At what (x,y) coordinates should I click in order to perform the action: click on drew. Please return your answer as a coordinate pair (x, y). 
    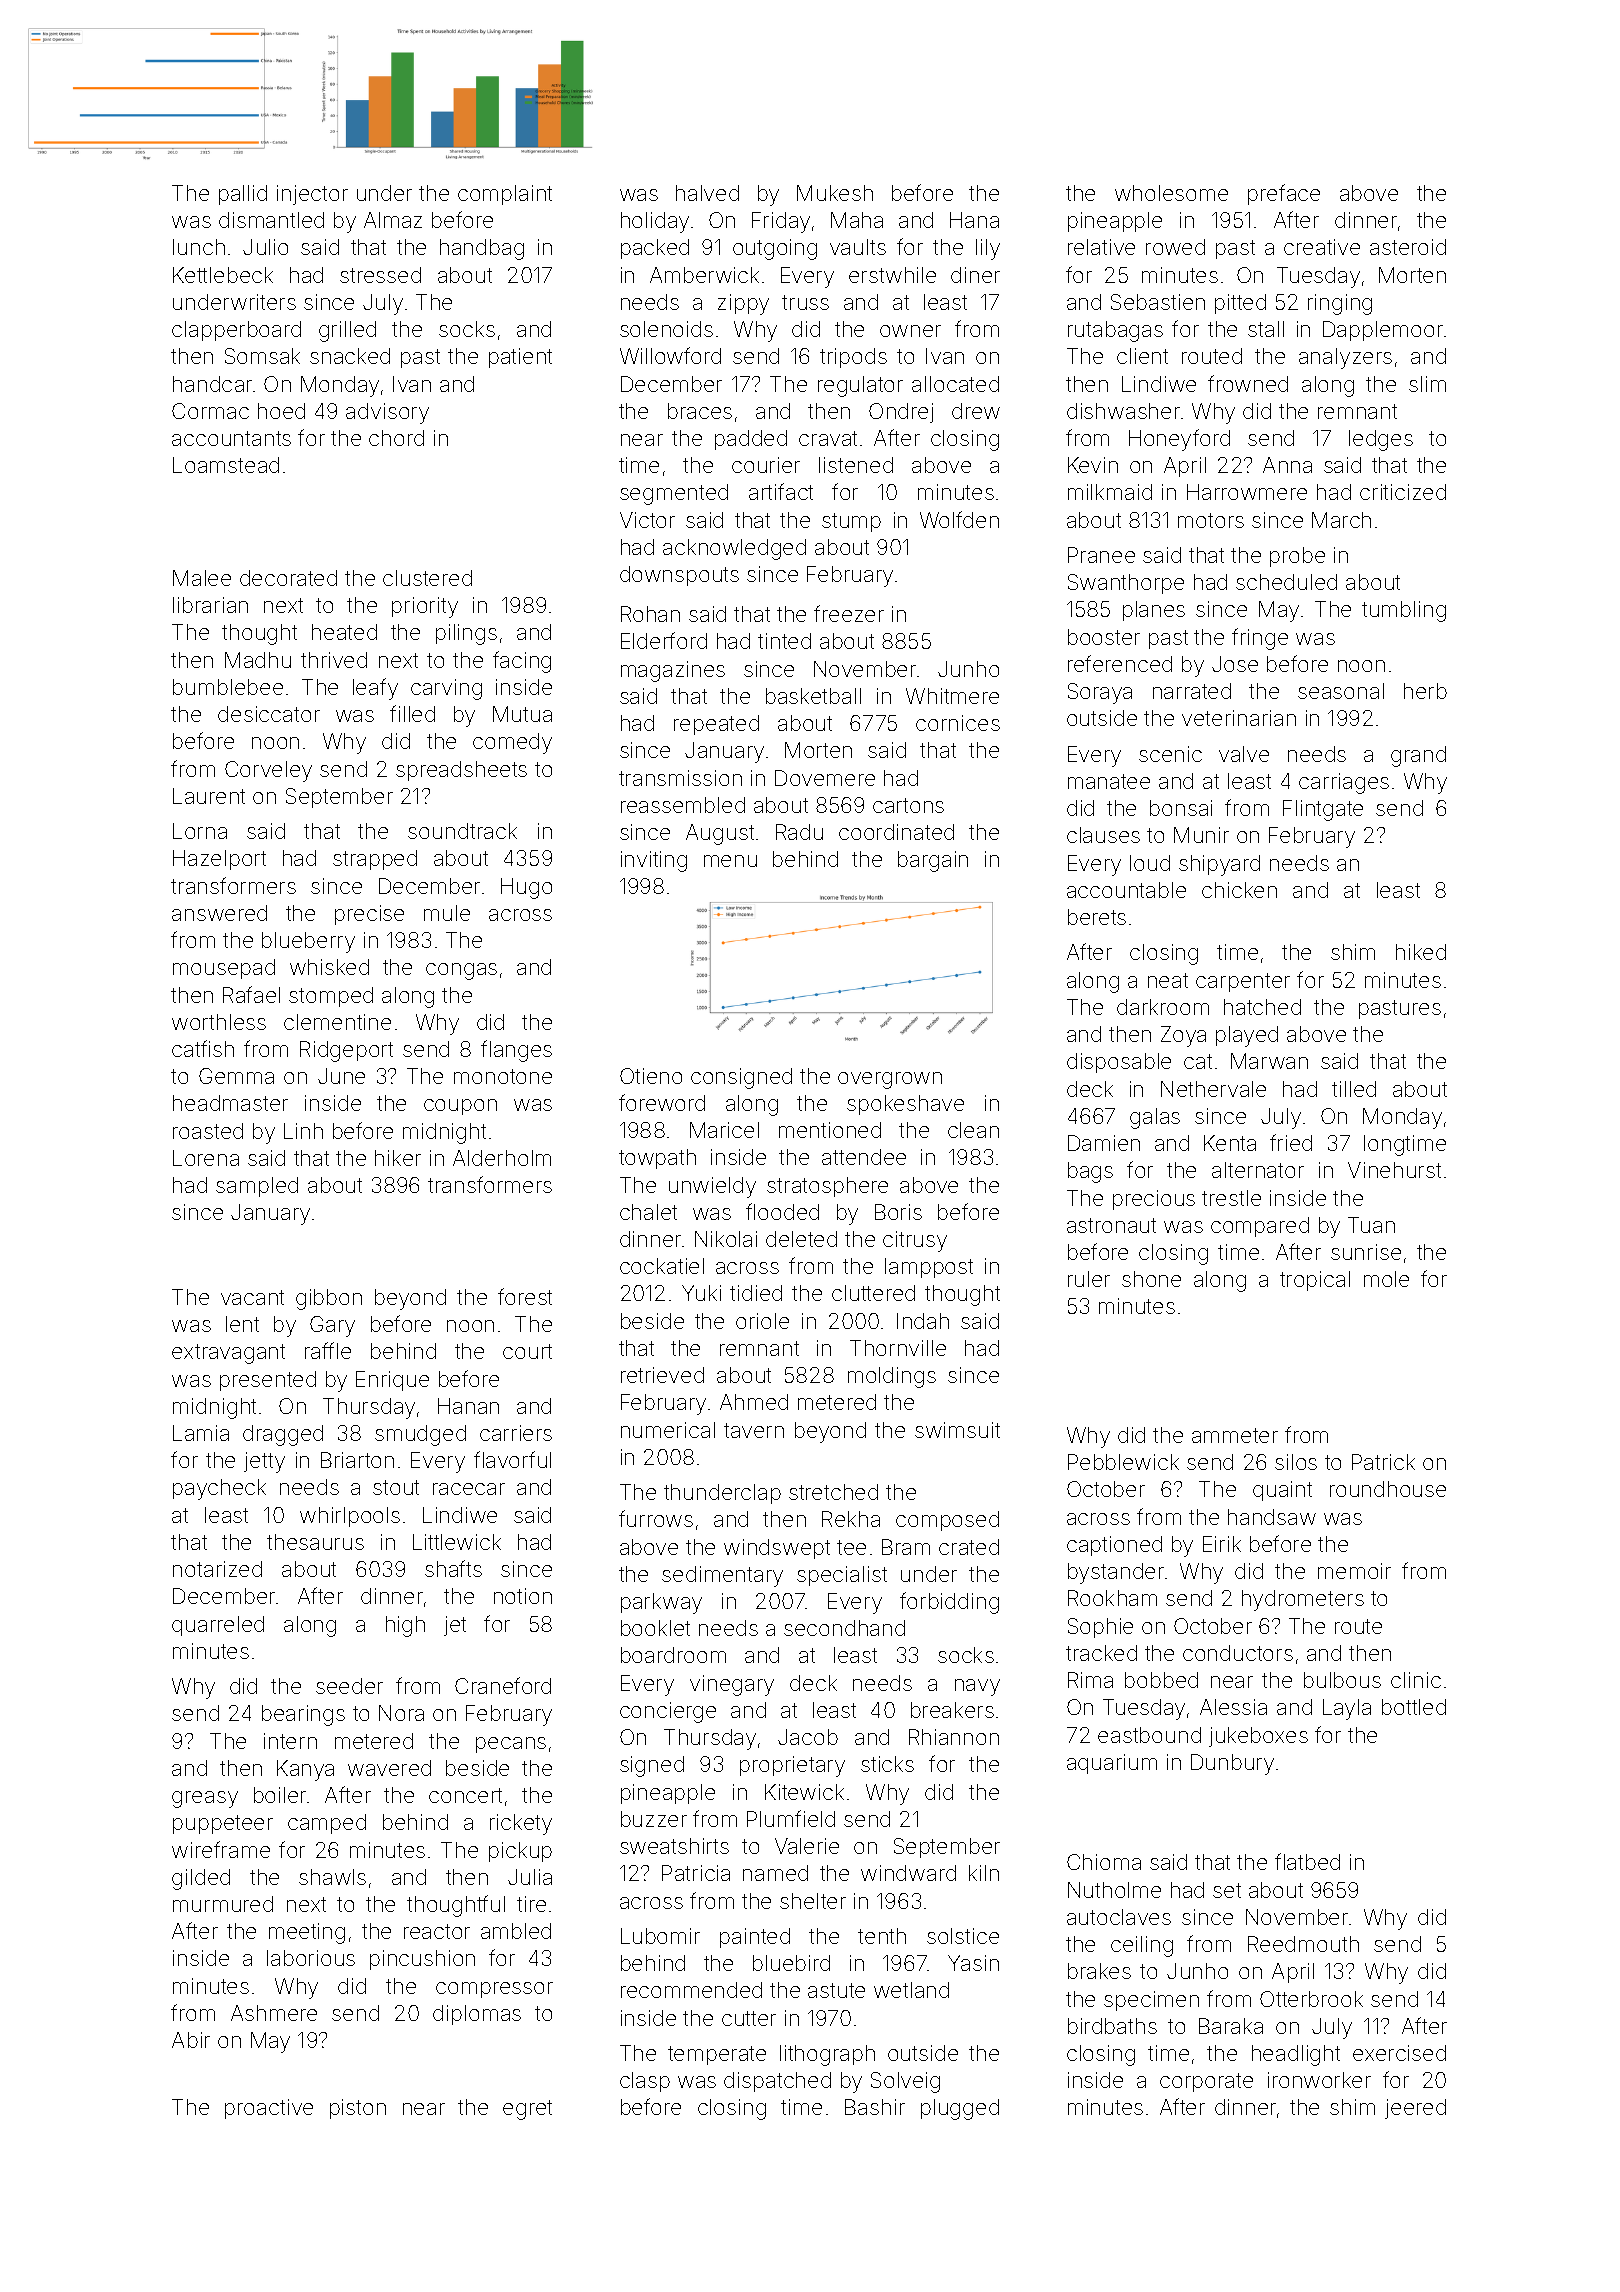
    Looking at the image, I should click on (976, 411).
